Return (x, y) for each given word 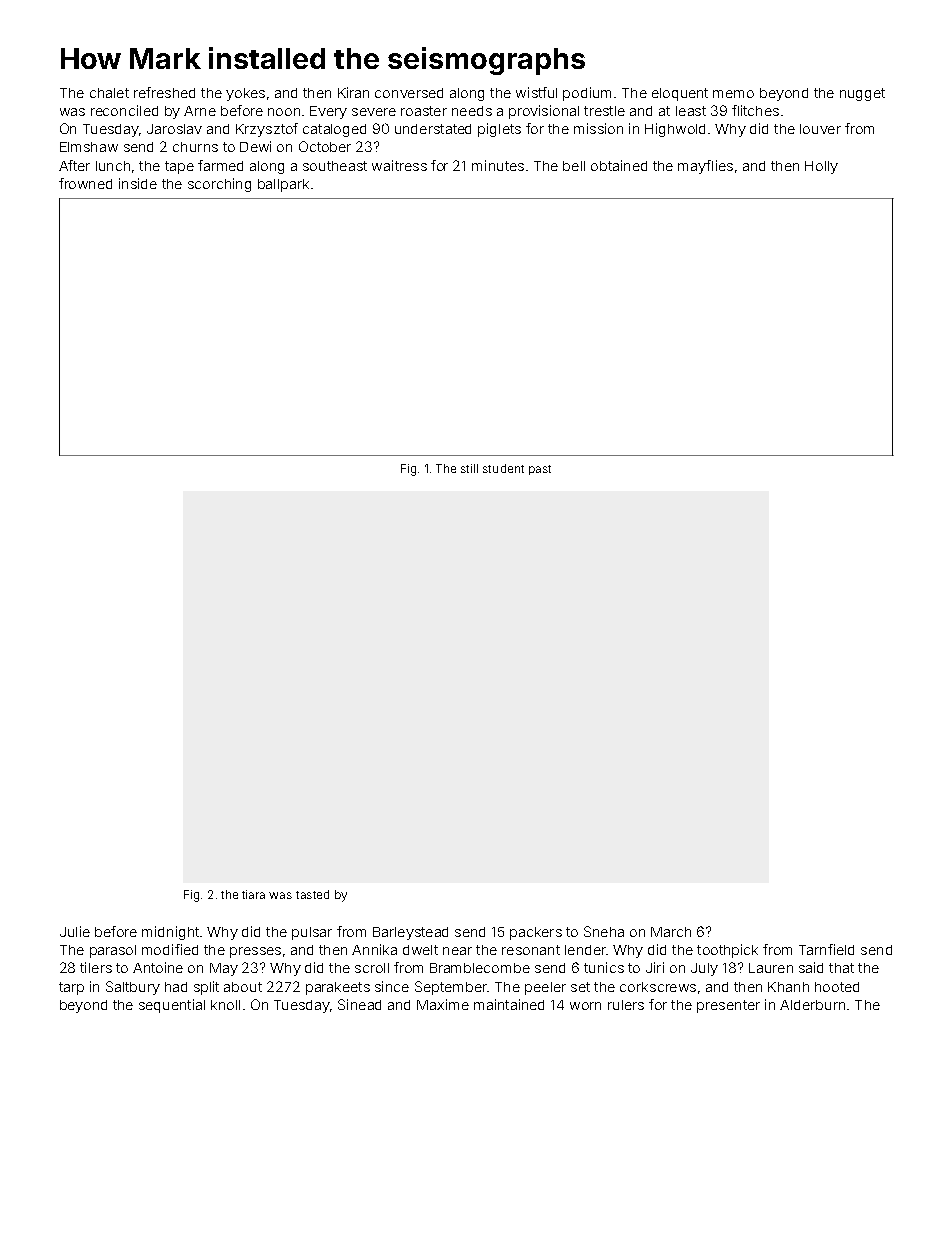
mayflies (705, 167)
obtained (619, 165)
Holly (821, 167)
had (176, 987)
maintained (509, 1004)
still (469, 468)
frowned (85, 183)
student (503, 468)
